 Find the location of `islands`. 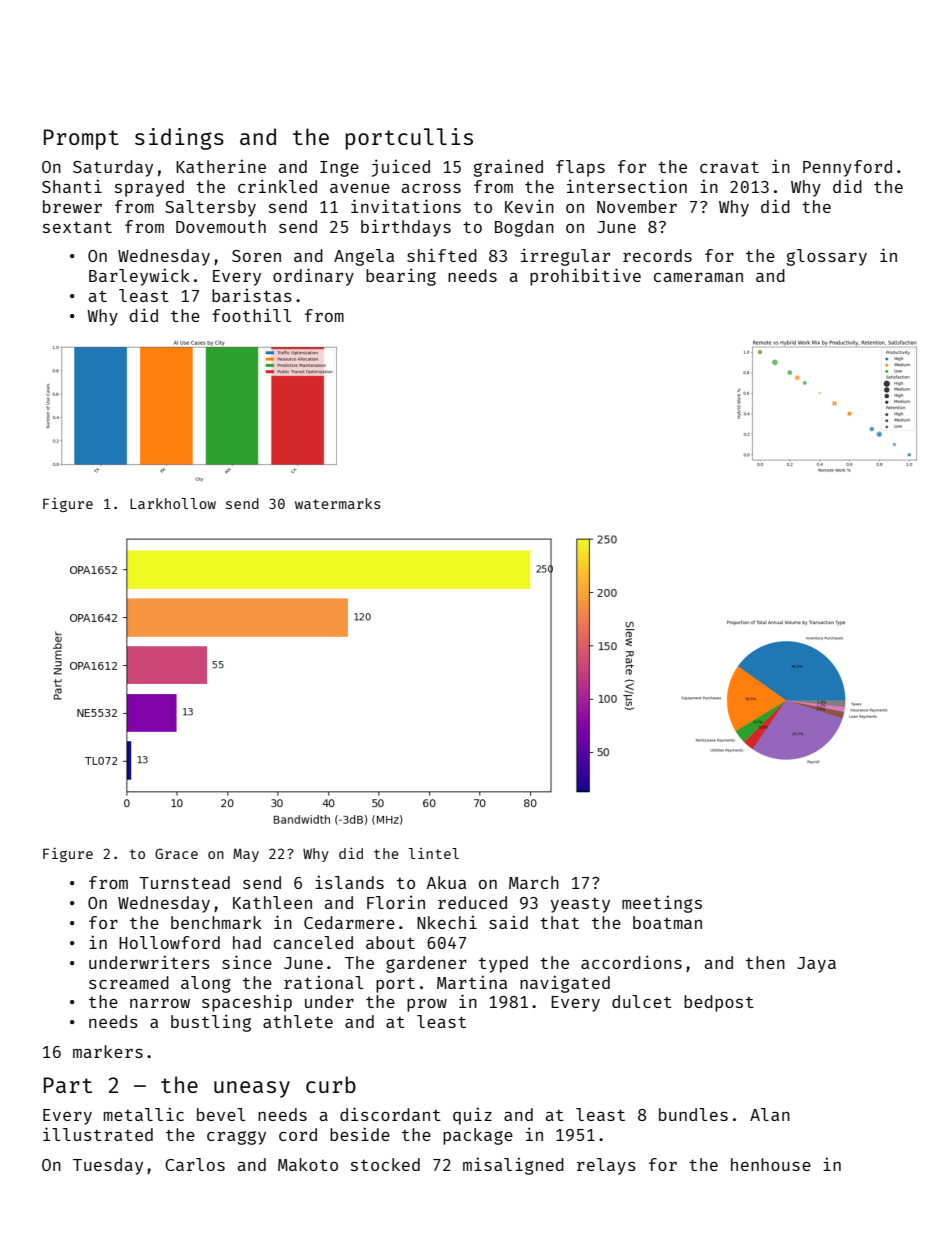

islands is located at coordinates (349, 882).
